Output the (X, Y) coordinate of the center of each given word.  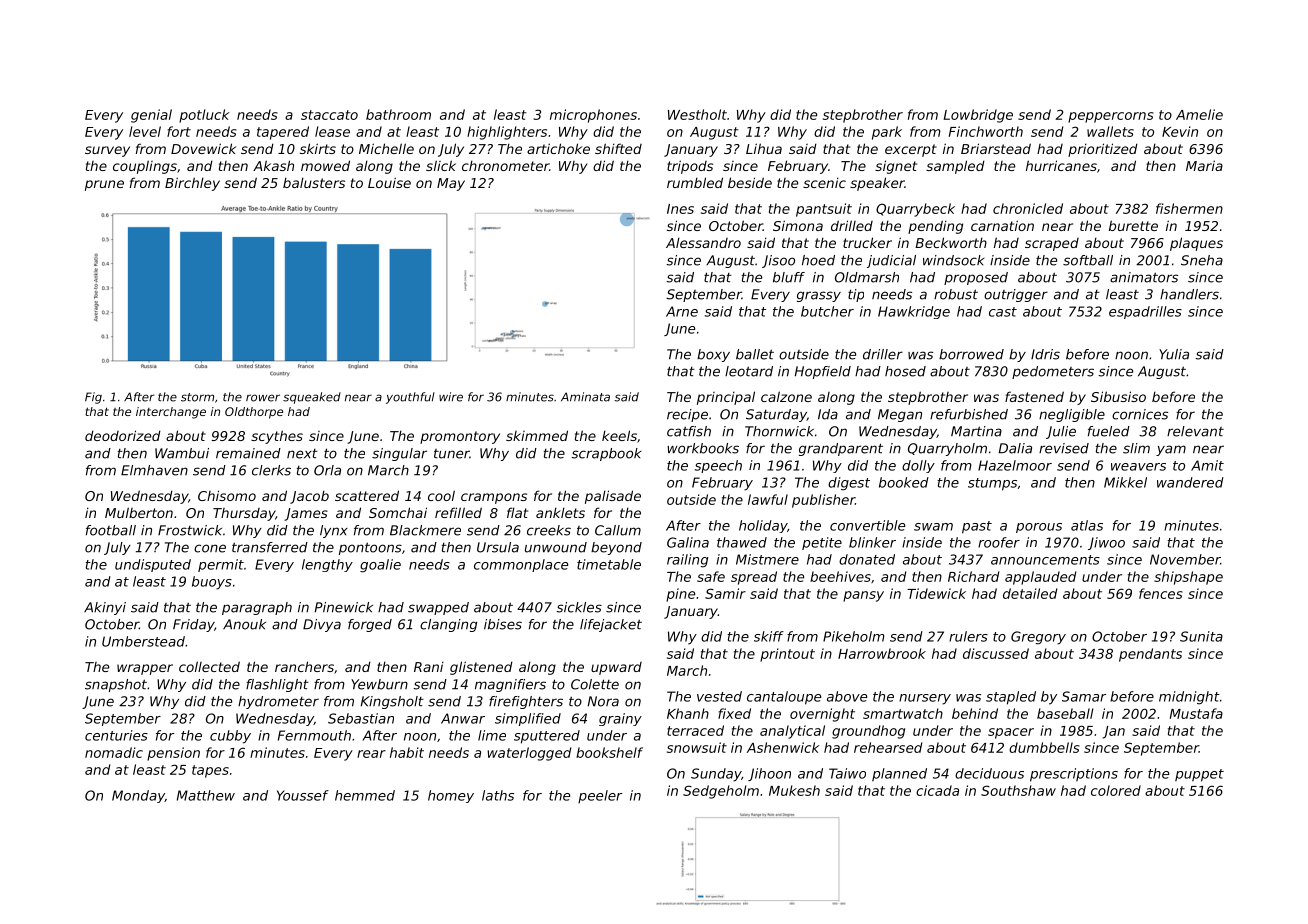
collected (209, 666)
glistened (481, 668)
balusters (314, 183)
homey (451, 796)
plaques (1196, 244)
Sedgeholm (721, 792)
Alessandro (703, 243)
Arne (682, 311)
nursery (925, 699)
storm (197, 397)
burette (1133, 225)
